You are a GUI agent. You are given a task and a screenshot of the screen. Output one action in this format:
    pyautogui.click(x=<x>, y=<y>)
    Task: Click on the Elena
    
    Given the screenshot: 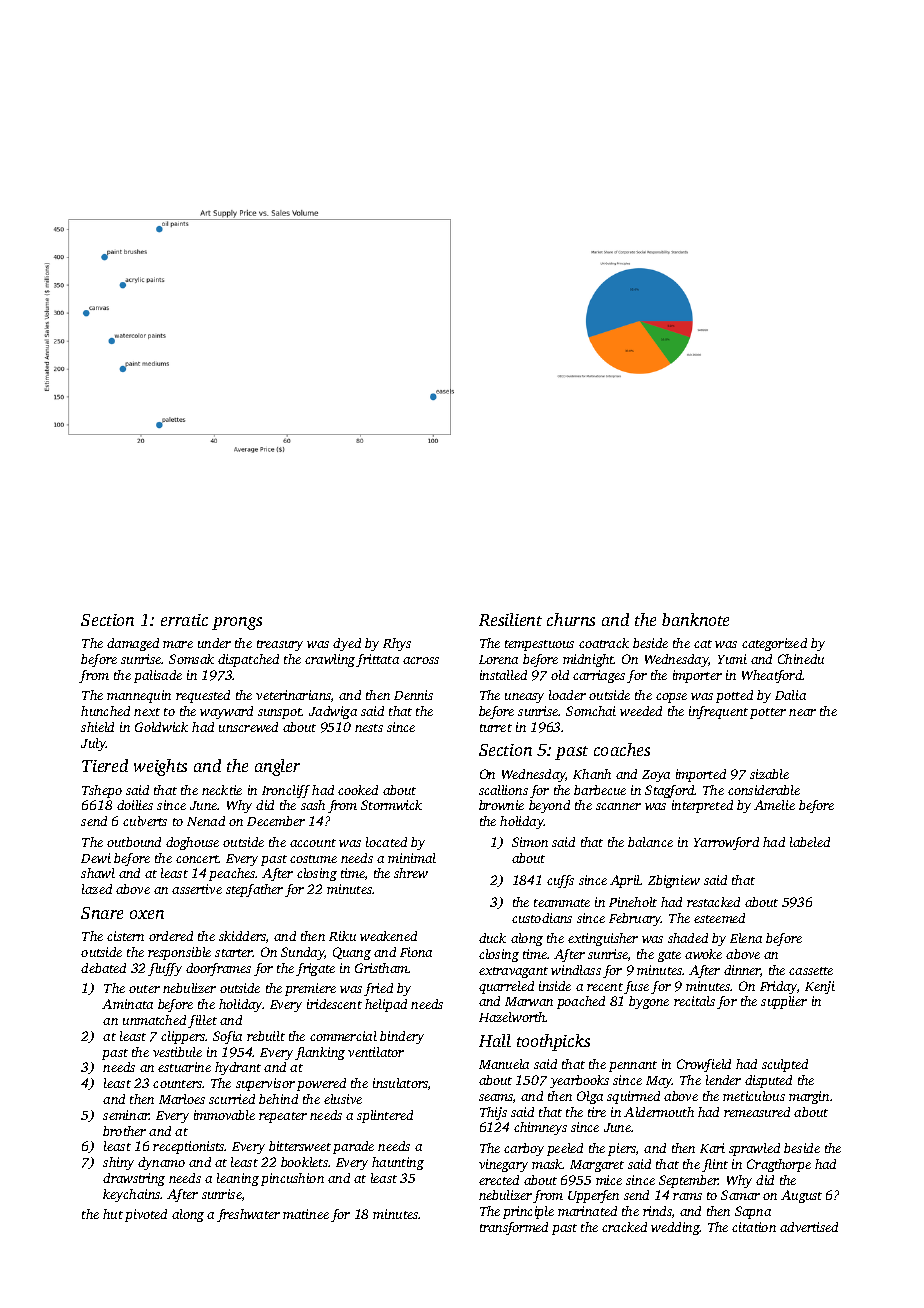 What is the action you would take?
    pyautogui.click(x=746, y=938)
